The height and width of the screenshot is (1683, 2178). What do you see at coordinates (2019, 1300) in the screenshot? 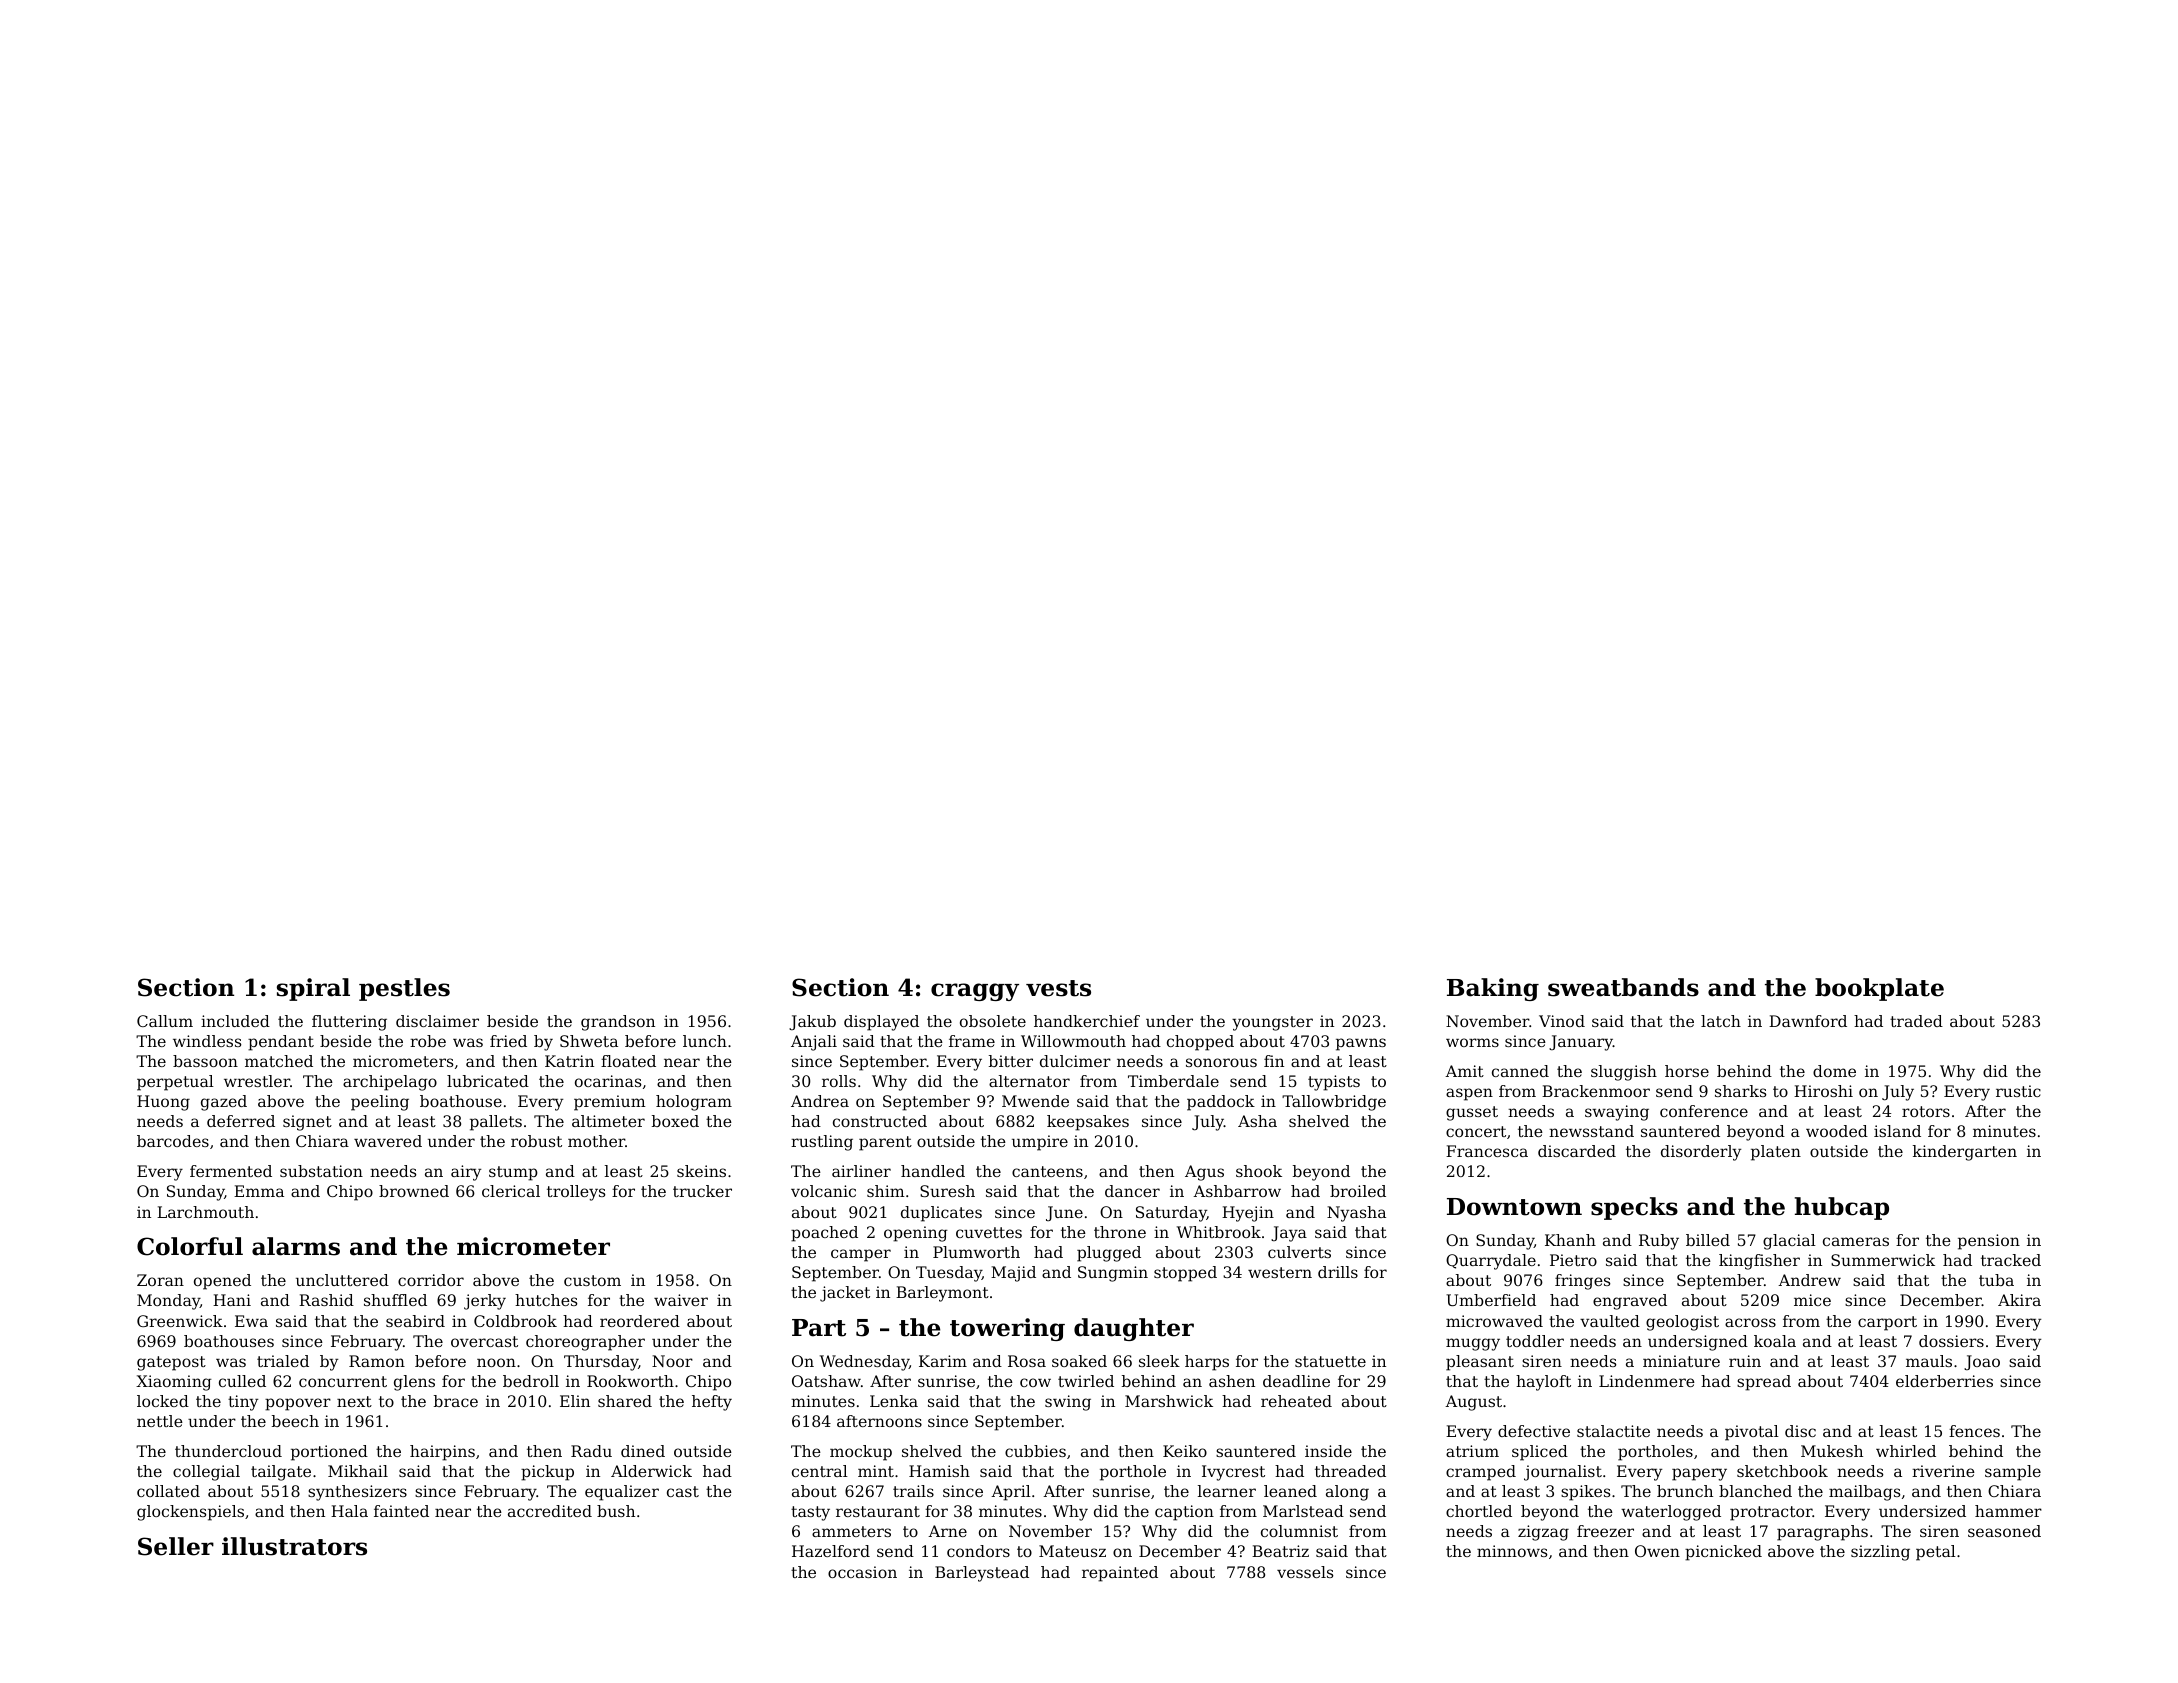
I see `Akira` at bounding box center [2019, 1300].
